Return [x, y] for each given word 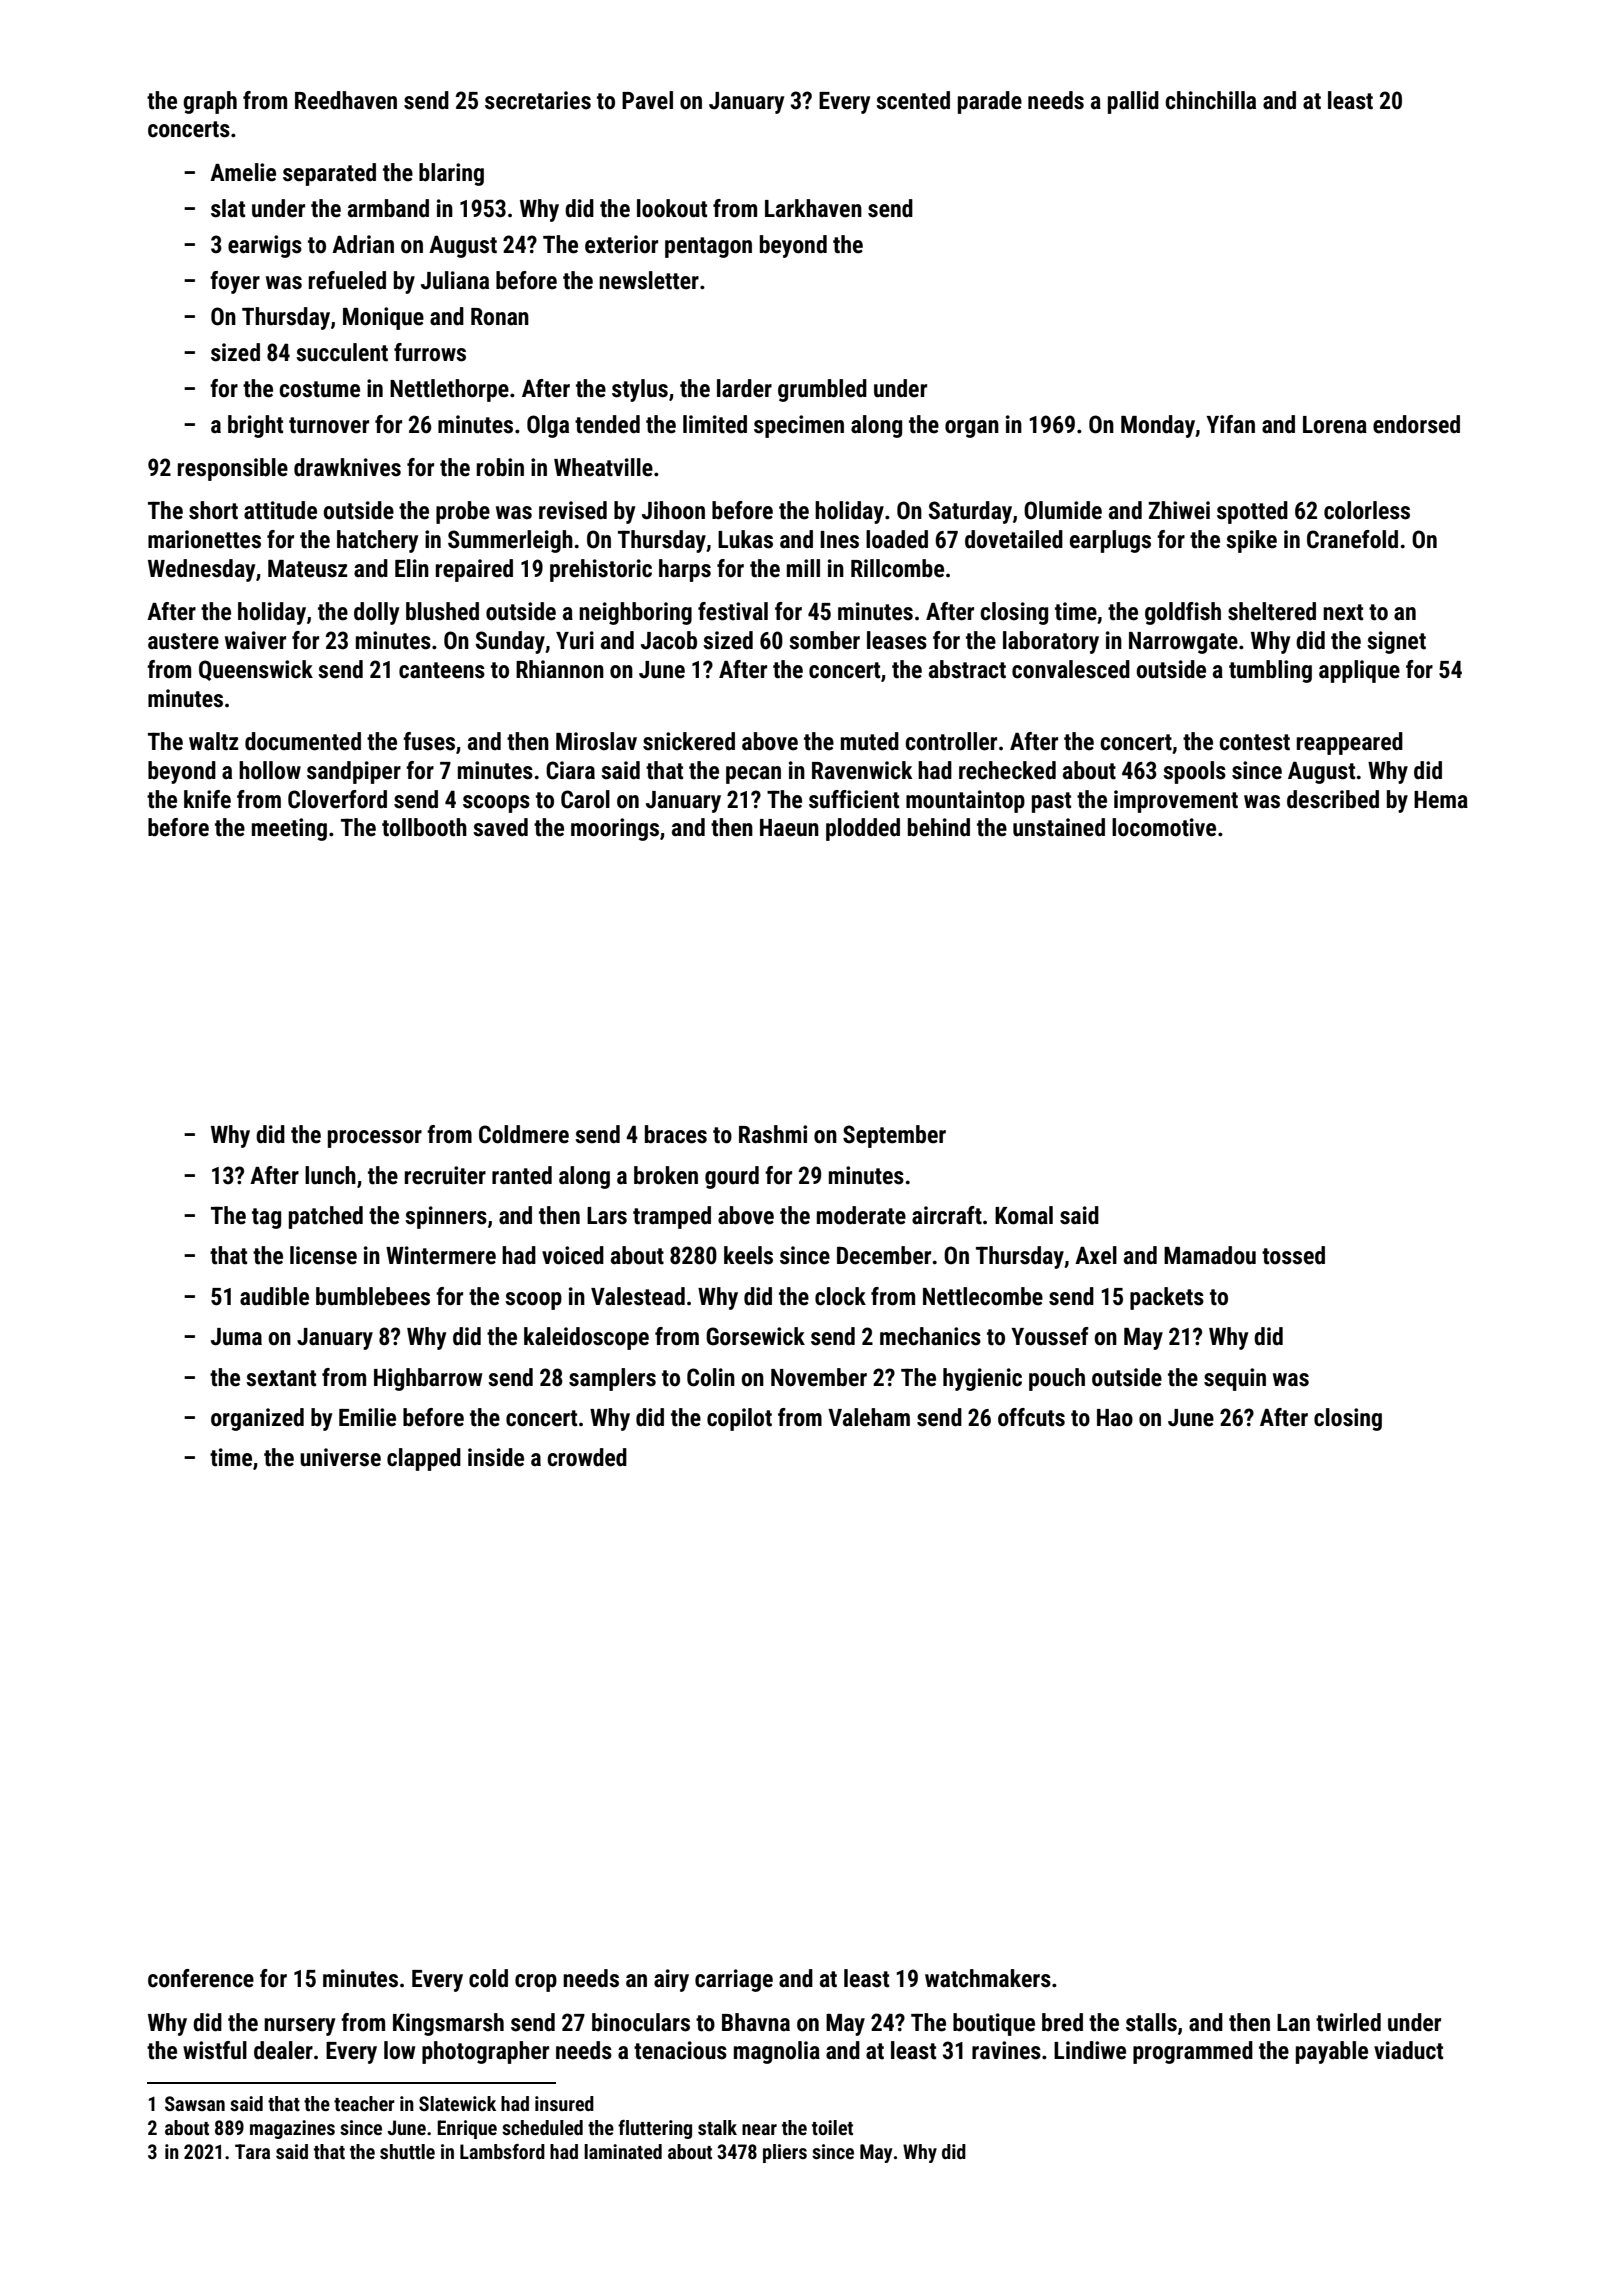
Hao [1115, 1418]
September [894, 1136]
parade [990, 102]
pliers [785, 2153]
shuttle [407, 2151]
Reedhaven [346, 100]
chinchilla [1210, 100]
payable [1332, 2052]
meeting [289, 829]
